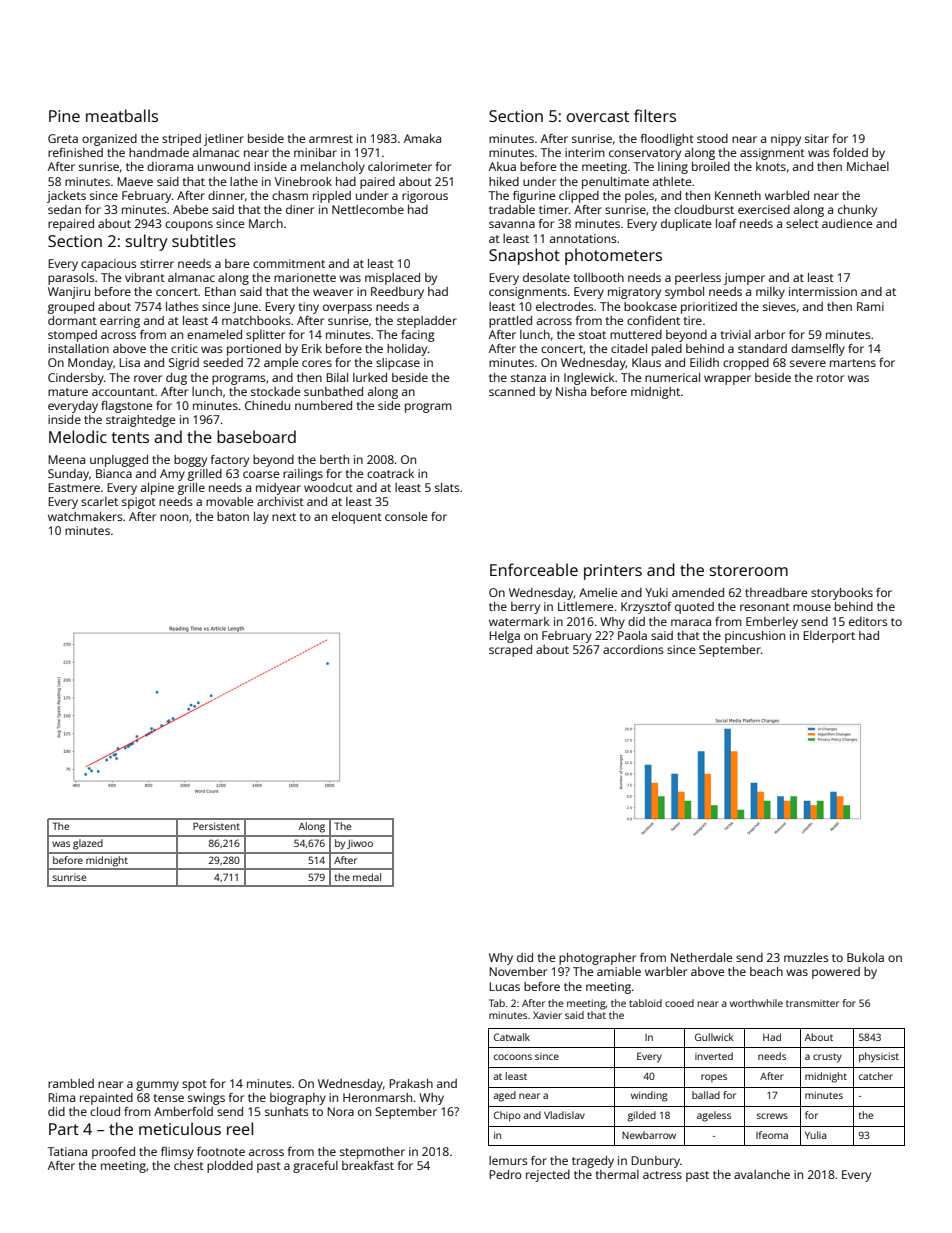  What do you see at coordinates (233, 516) in the image?
I see `baton` at bounding box center [233, 516].
